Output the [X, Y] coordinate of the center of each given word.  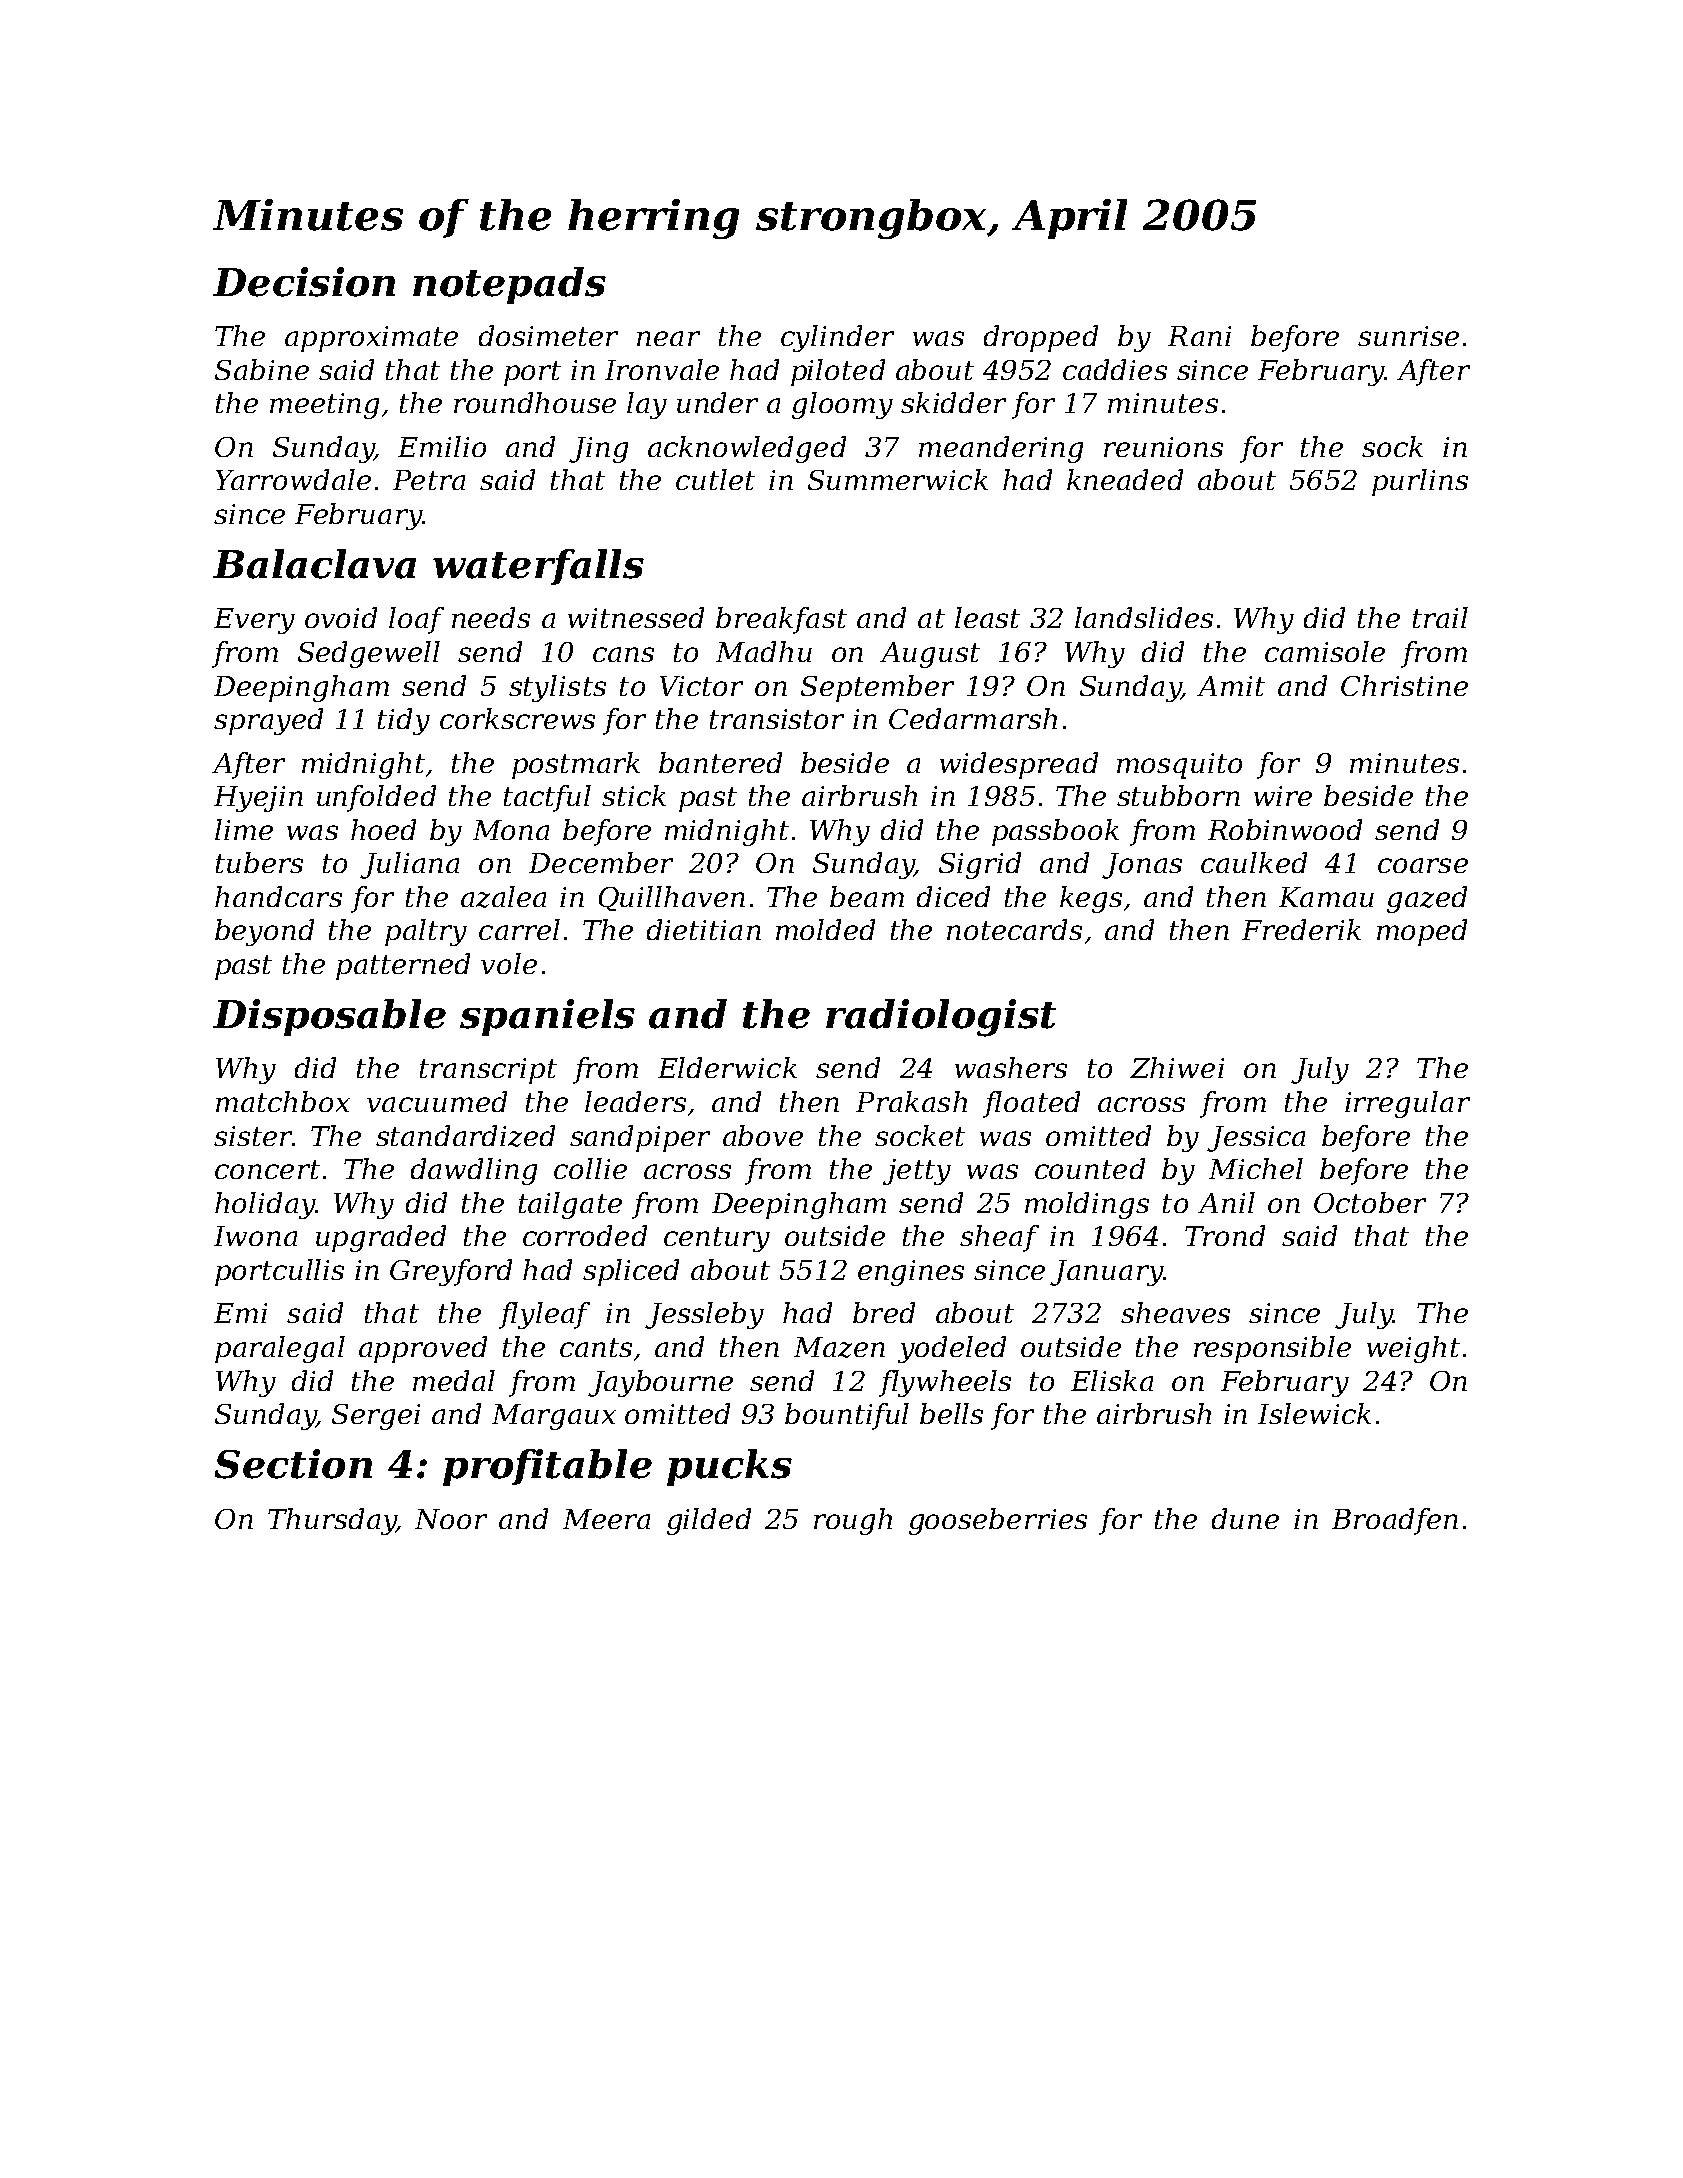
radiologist [941, 1018]
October [1370, 1202]
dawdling [474, 1171]
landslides [1144, 617]
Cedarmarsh [973, 718]
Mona [511, 830]
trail [1440, 617]
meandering [1001, 449]
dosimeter [548, 335]
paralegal [280, 1349]
